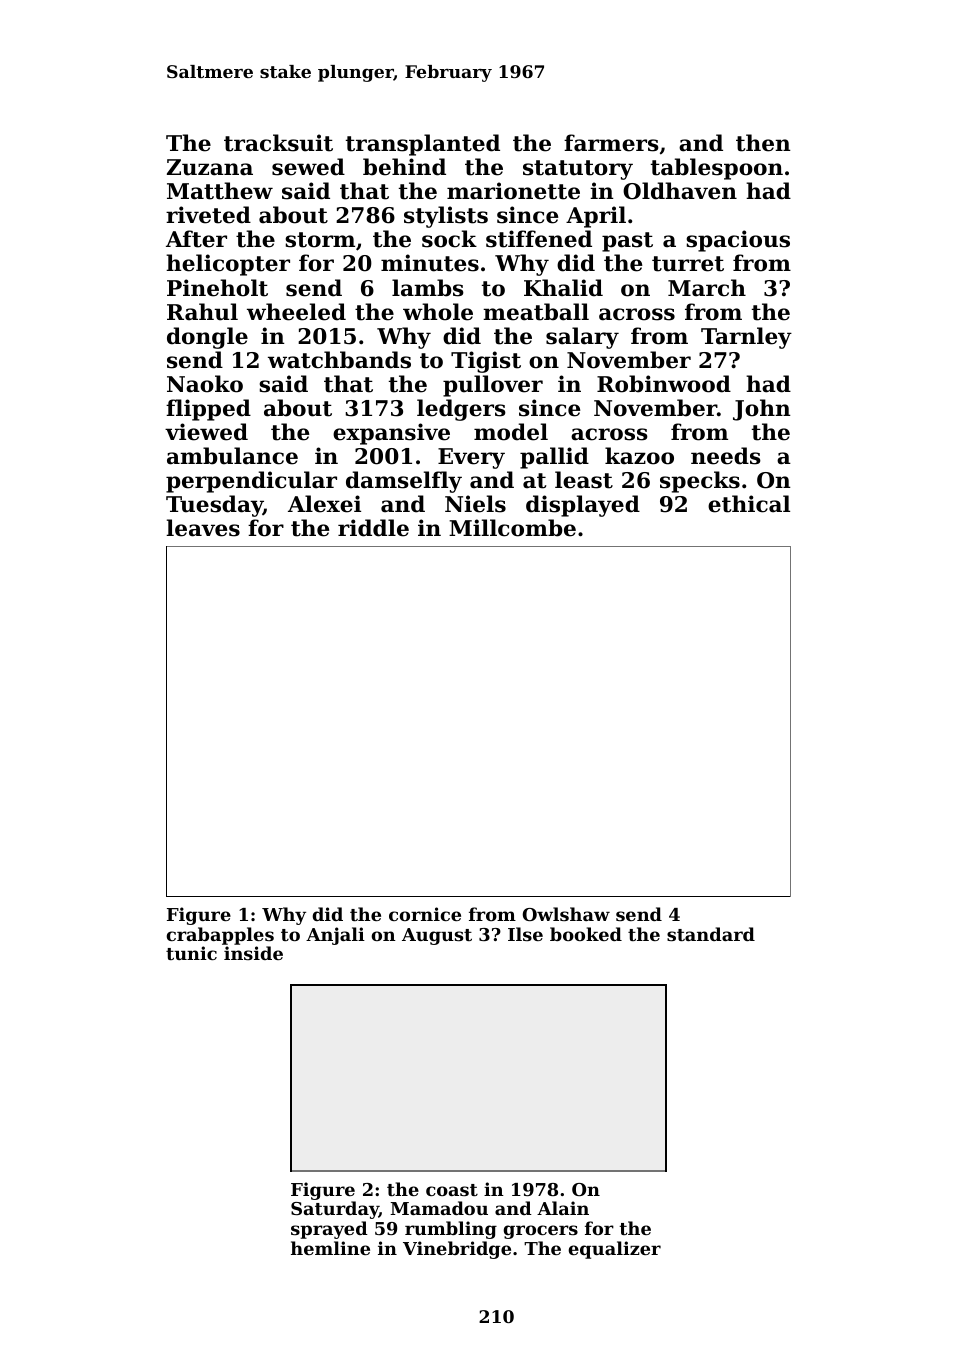 The image size is (957, 1358). Describe the element at coordinates (324, 504) in the screenshot. I see `Alexei` at that location.
